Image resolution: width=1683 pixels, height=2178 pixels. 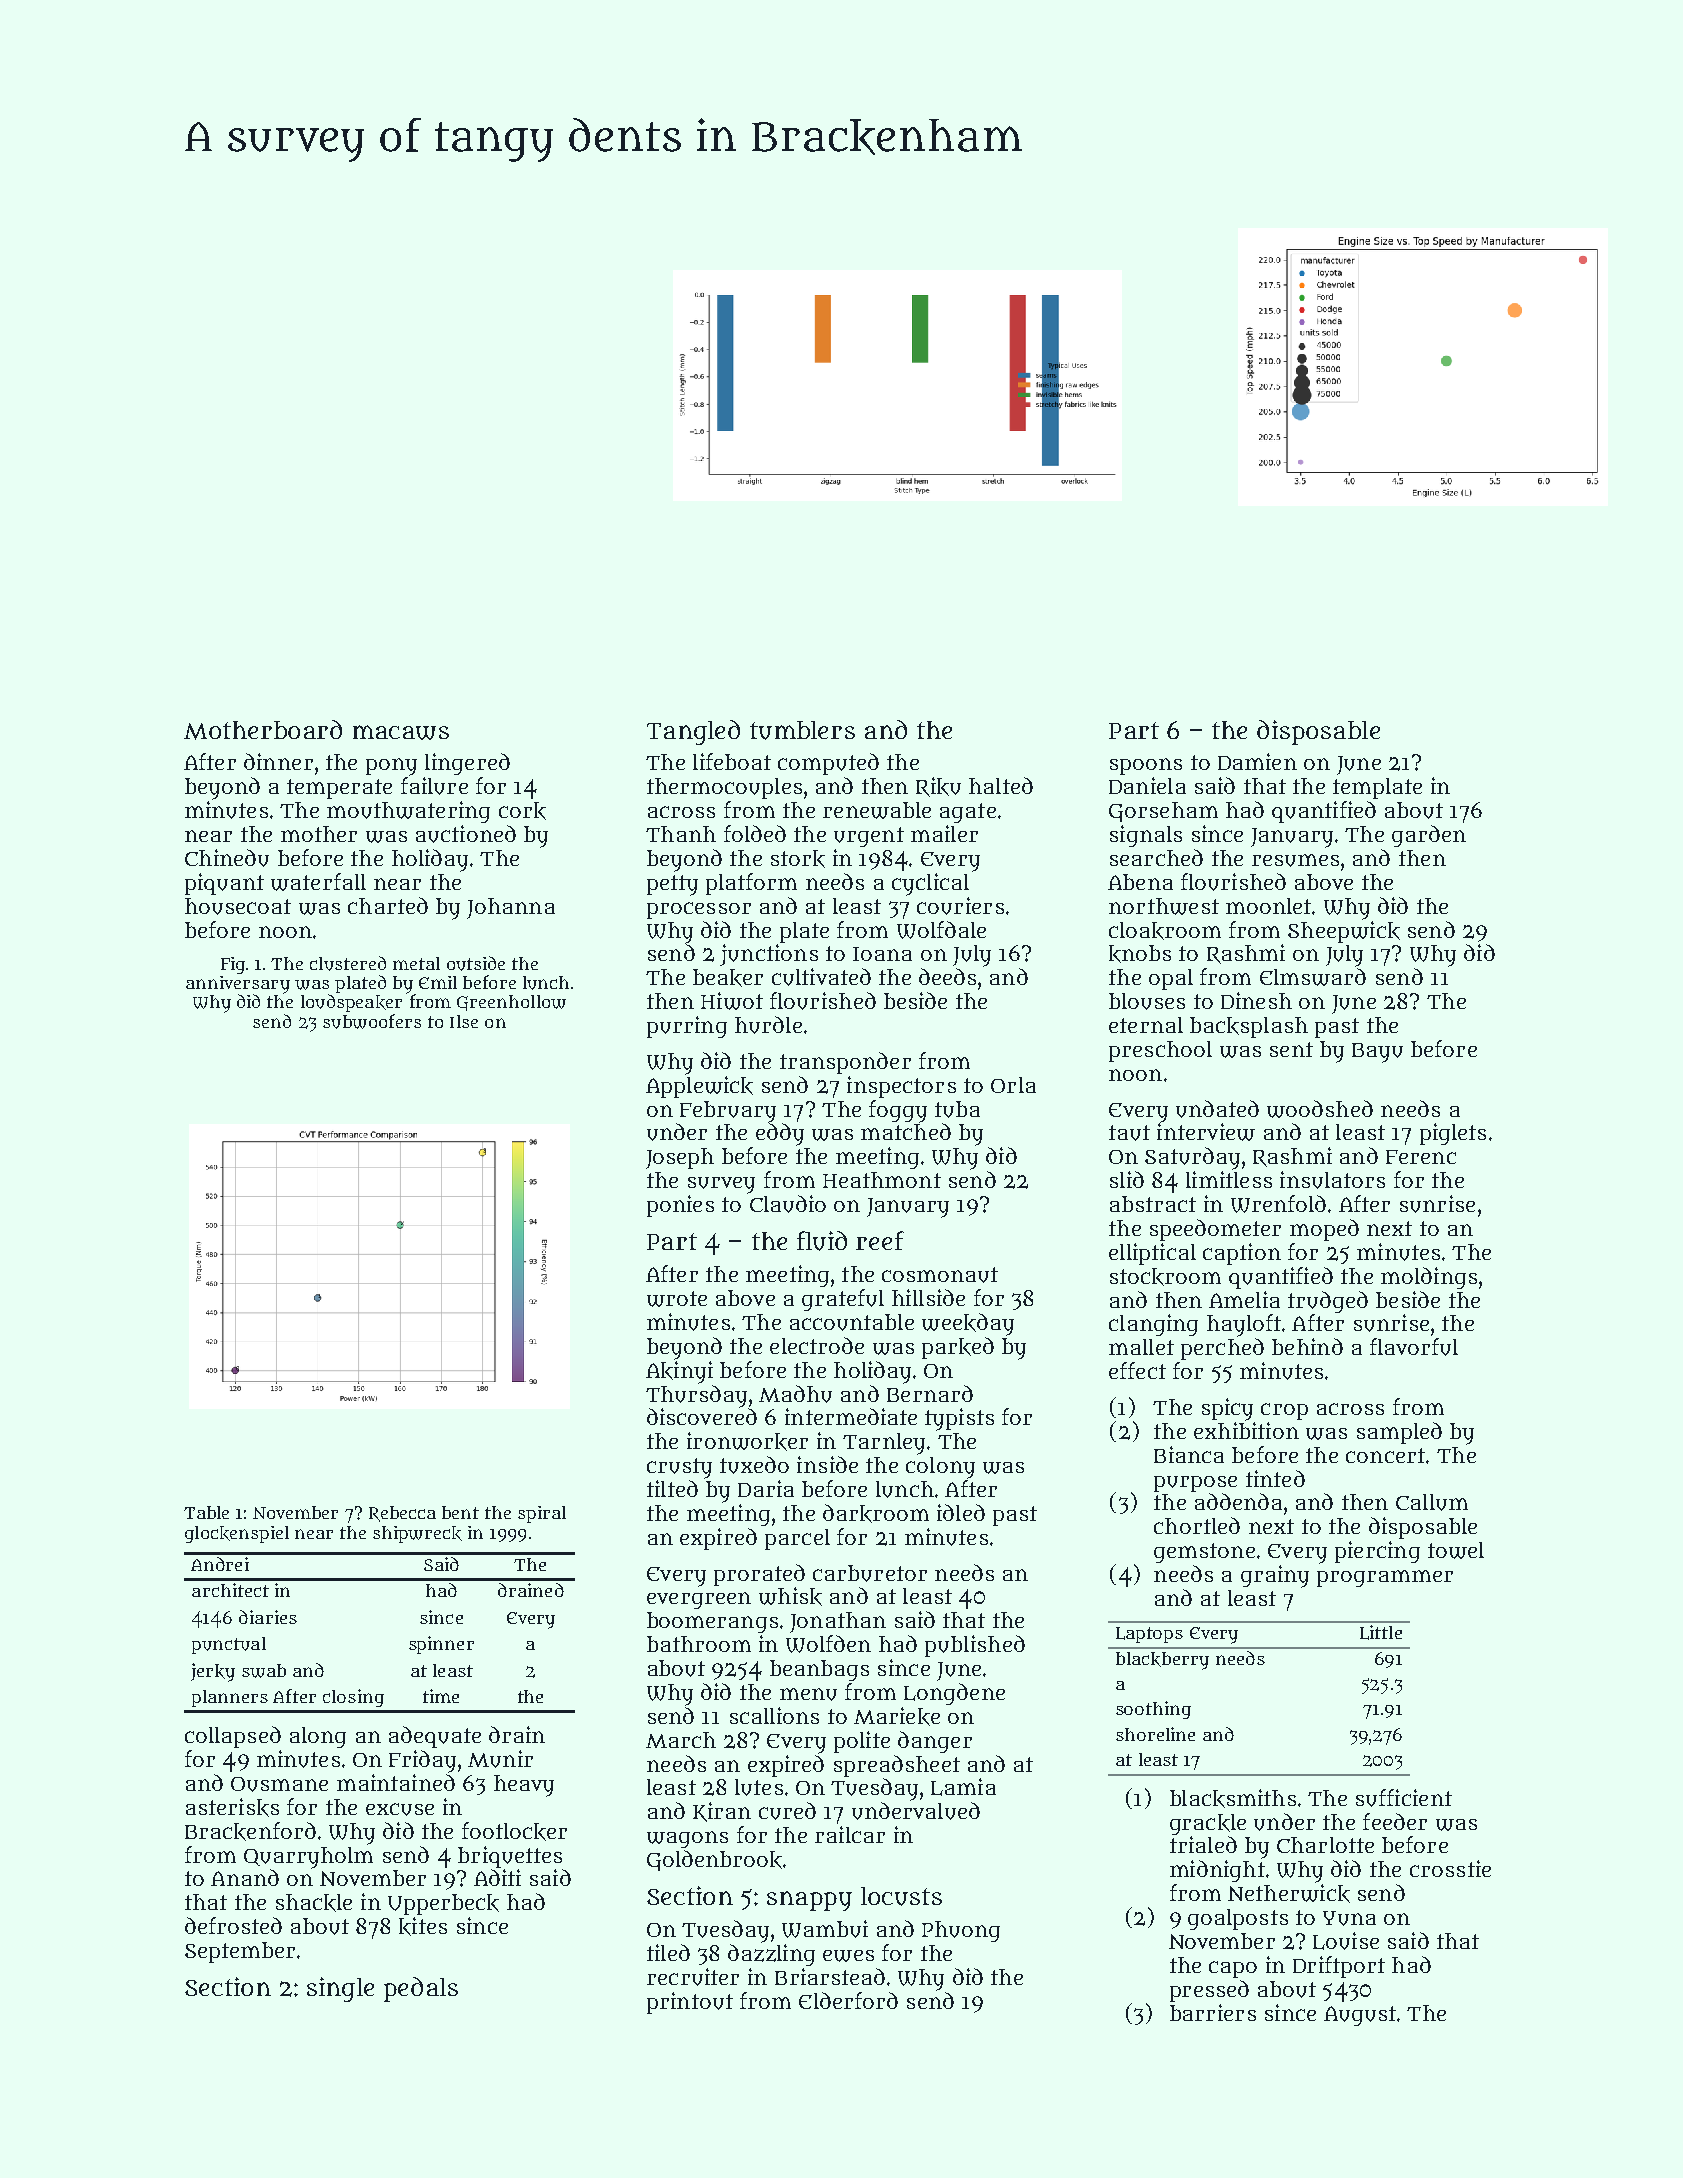 I want to click on Damien, so click(x=1257, y=761).
